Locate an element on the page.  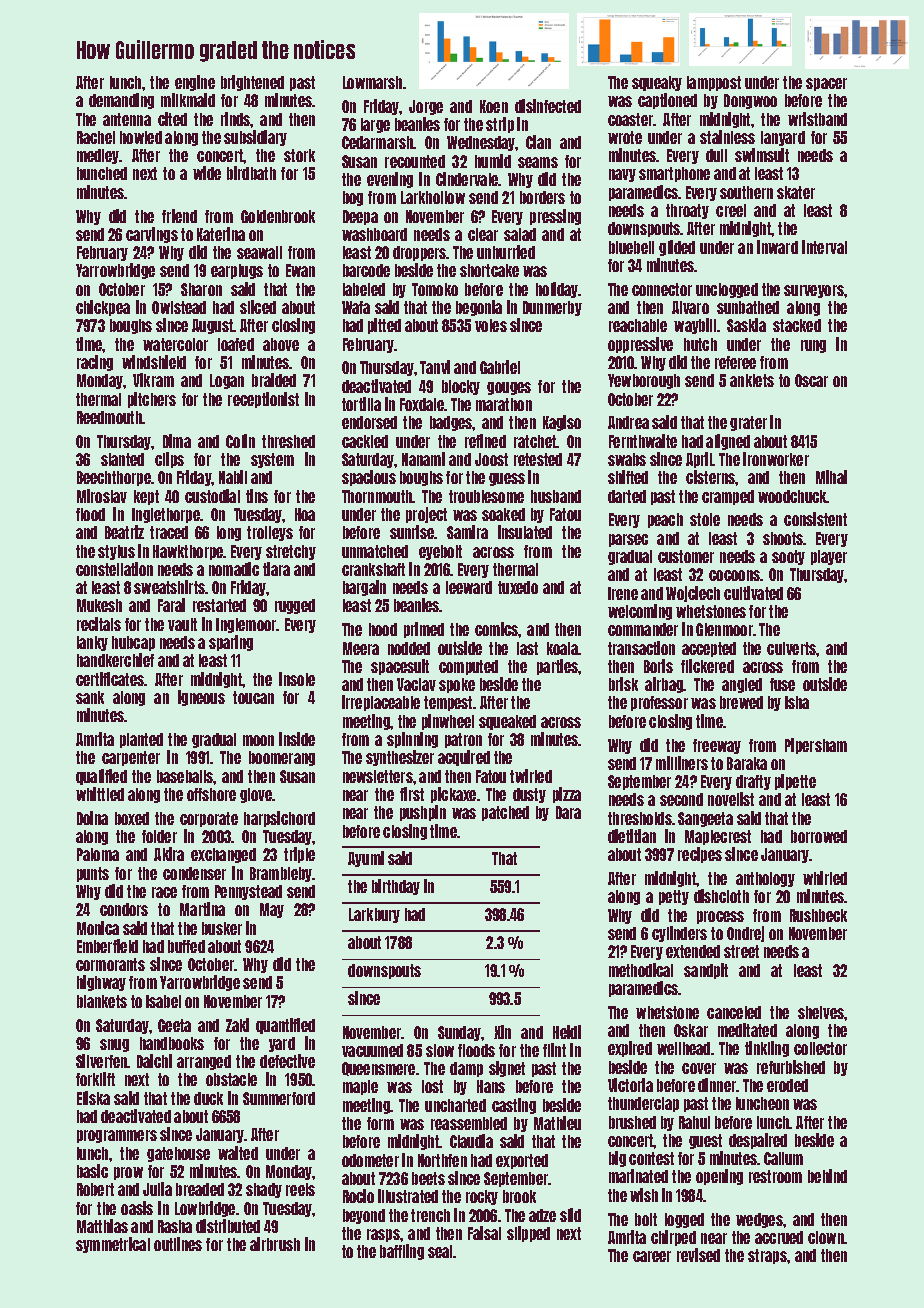
airbrush is located at coordinates (275, 1244).
